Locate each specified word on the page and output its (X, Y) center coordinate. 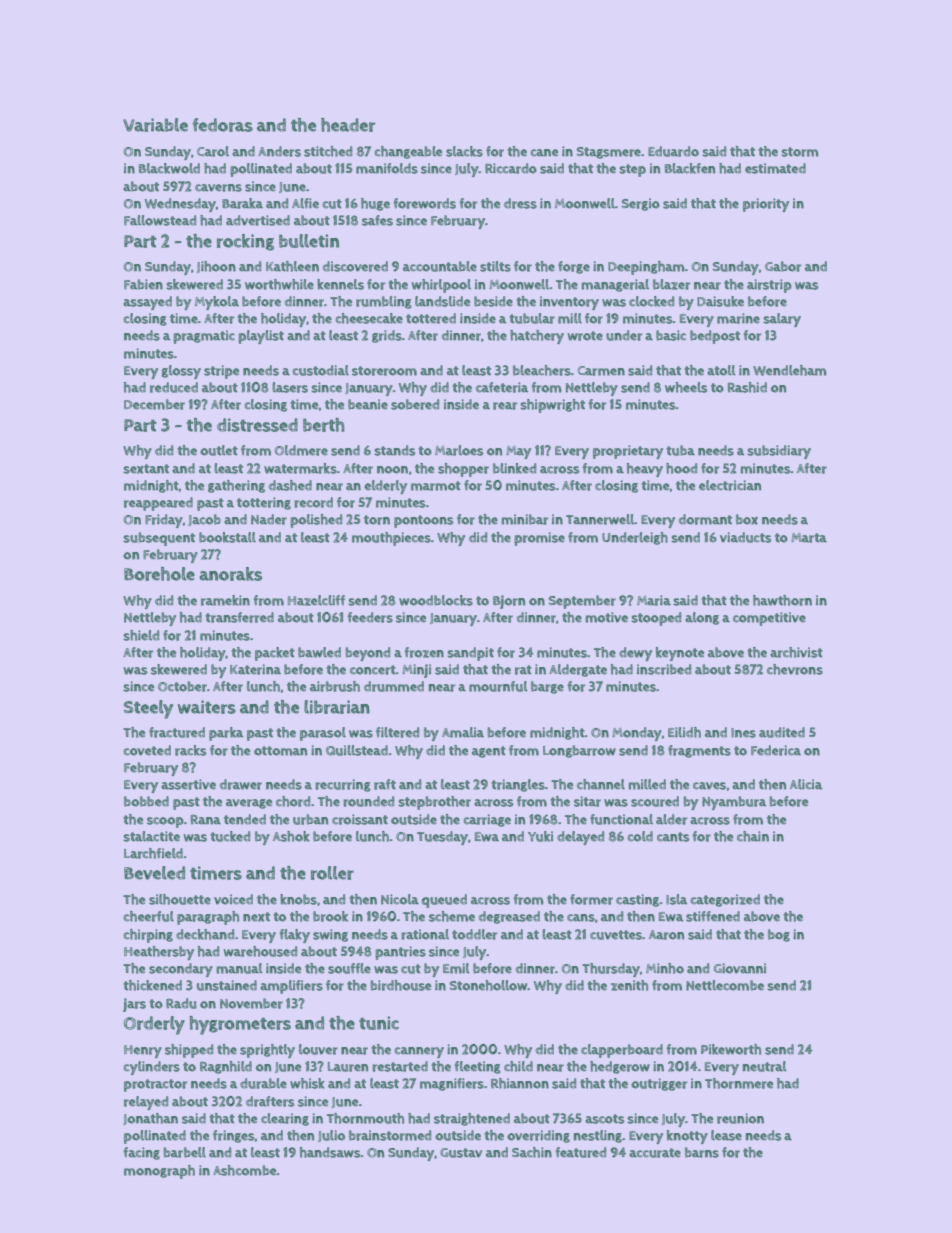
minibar (525, 519)
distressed (257, 425)
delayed (580, 838)
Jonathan (150, 1119)
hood (681, 468)
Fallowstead (160, 220)
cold (640, 836)
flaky (294, 936)
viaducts (745, 537)
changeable (408, 152)
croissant (360, 819)
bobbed (146, 801)
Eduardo (673, 151)
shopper (463, 470)
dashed (290, 485)
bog (779, 935)
